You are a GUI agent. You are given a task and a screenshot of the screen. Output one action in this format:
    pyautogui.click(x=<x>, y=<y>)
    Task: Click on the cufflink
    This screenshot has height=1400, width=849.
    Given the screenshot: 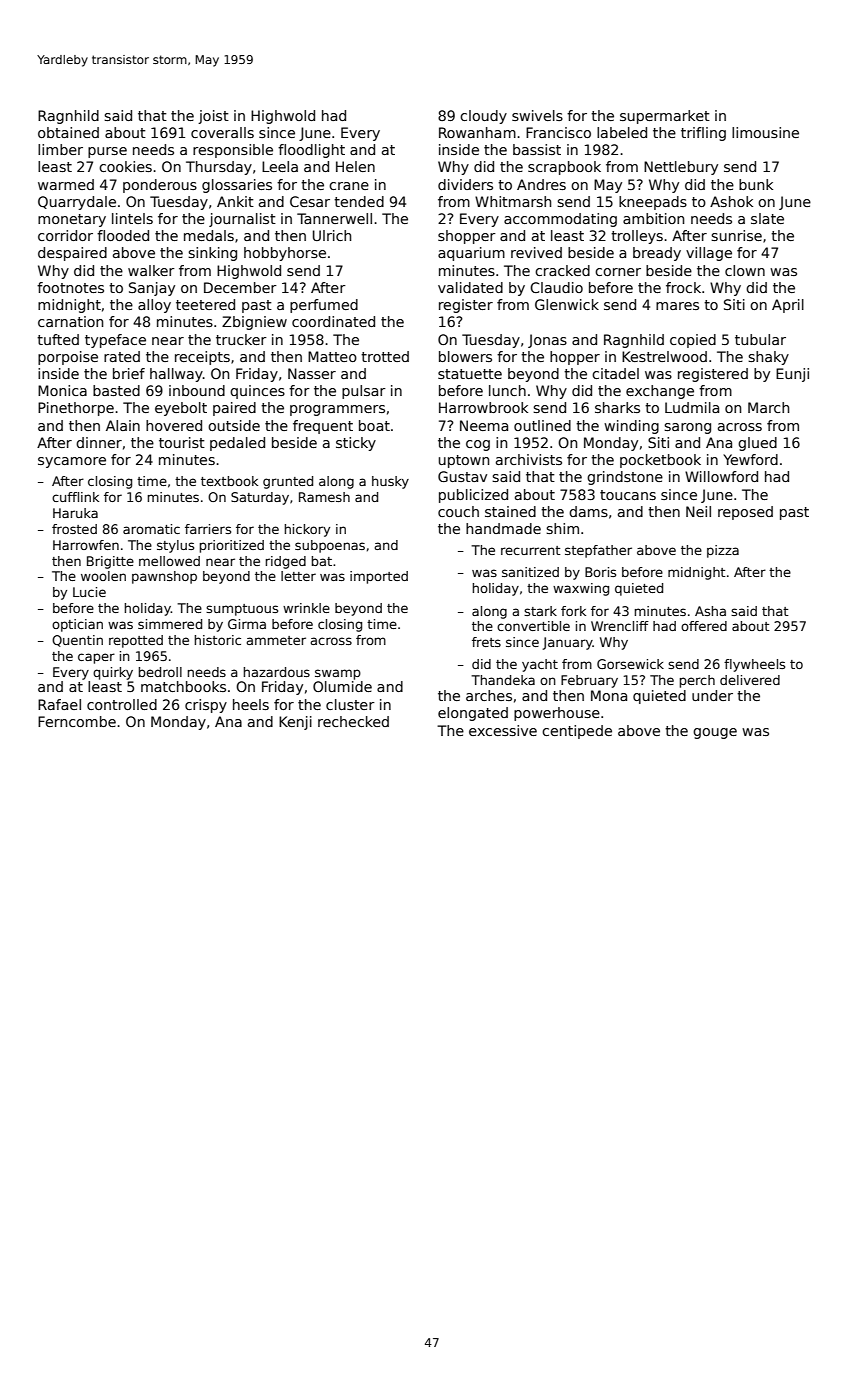 What is the action you would take?
    pyautogui.click(x=75, y=497)
